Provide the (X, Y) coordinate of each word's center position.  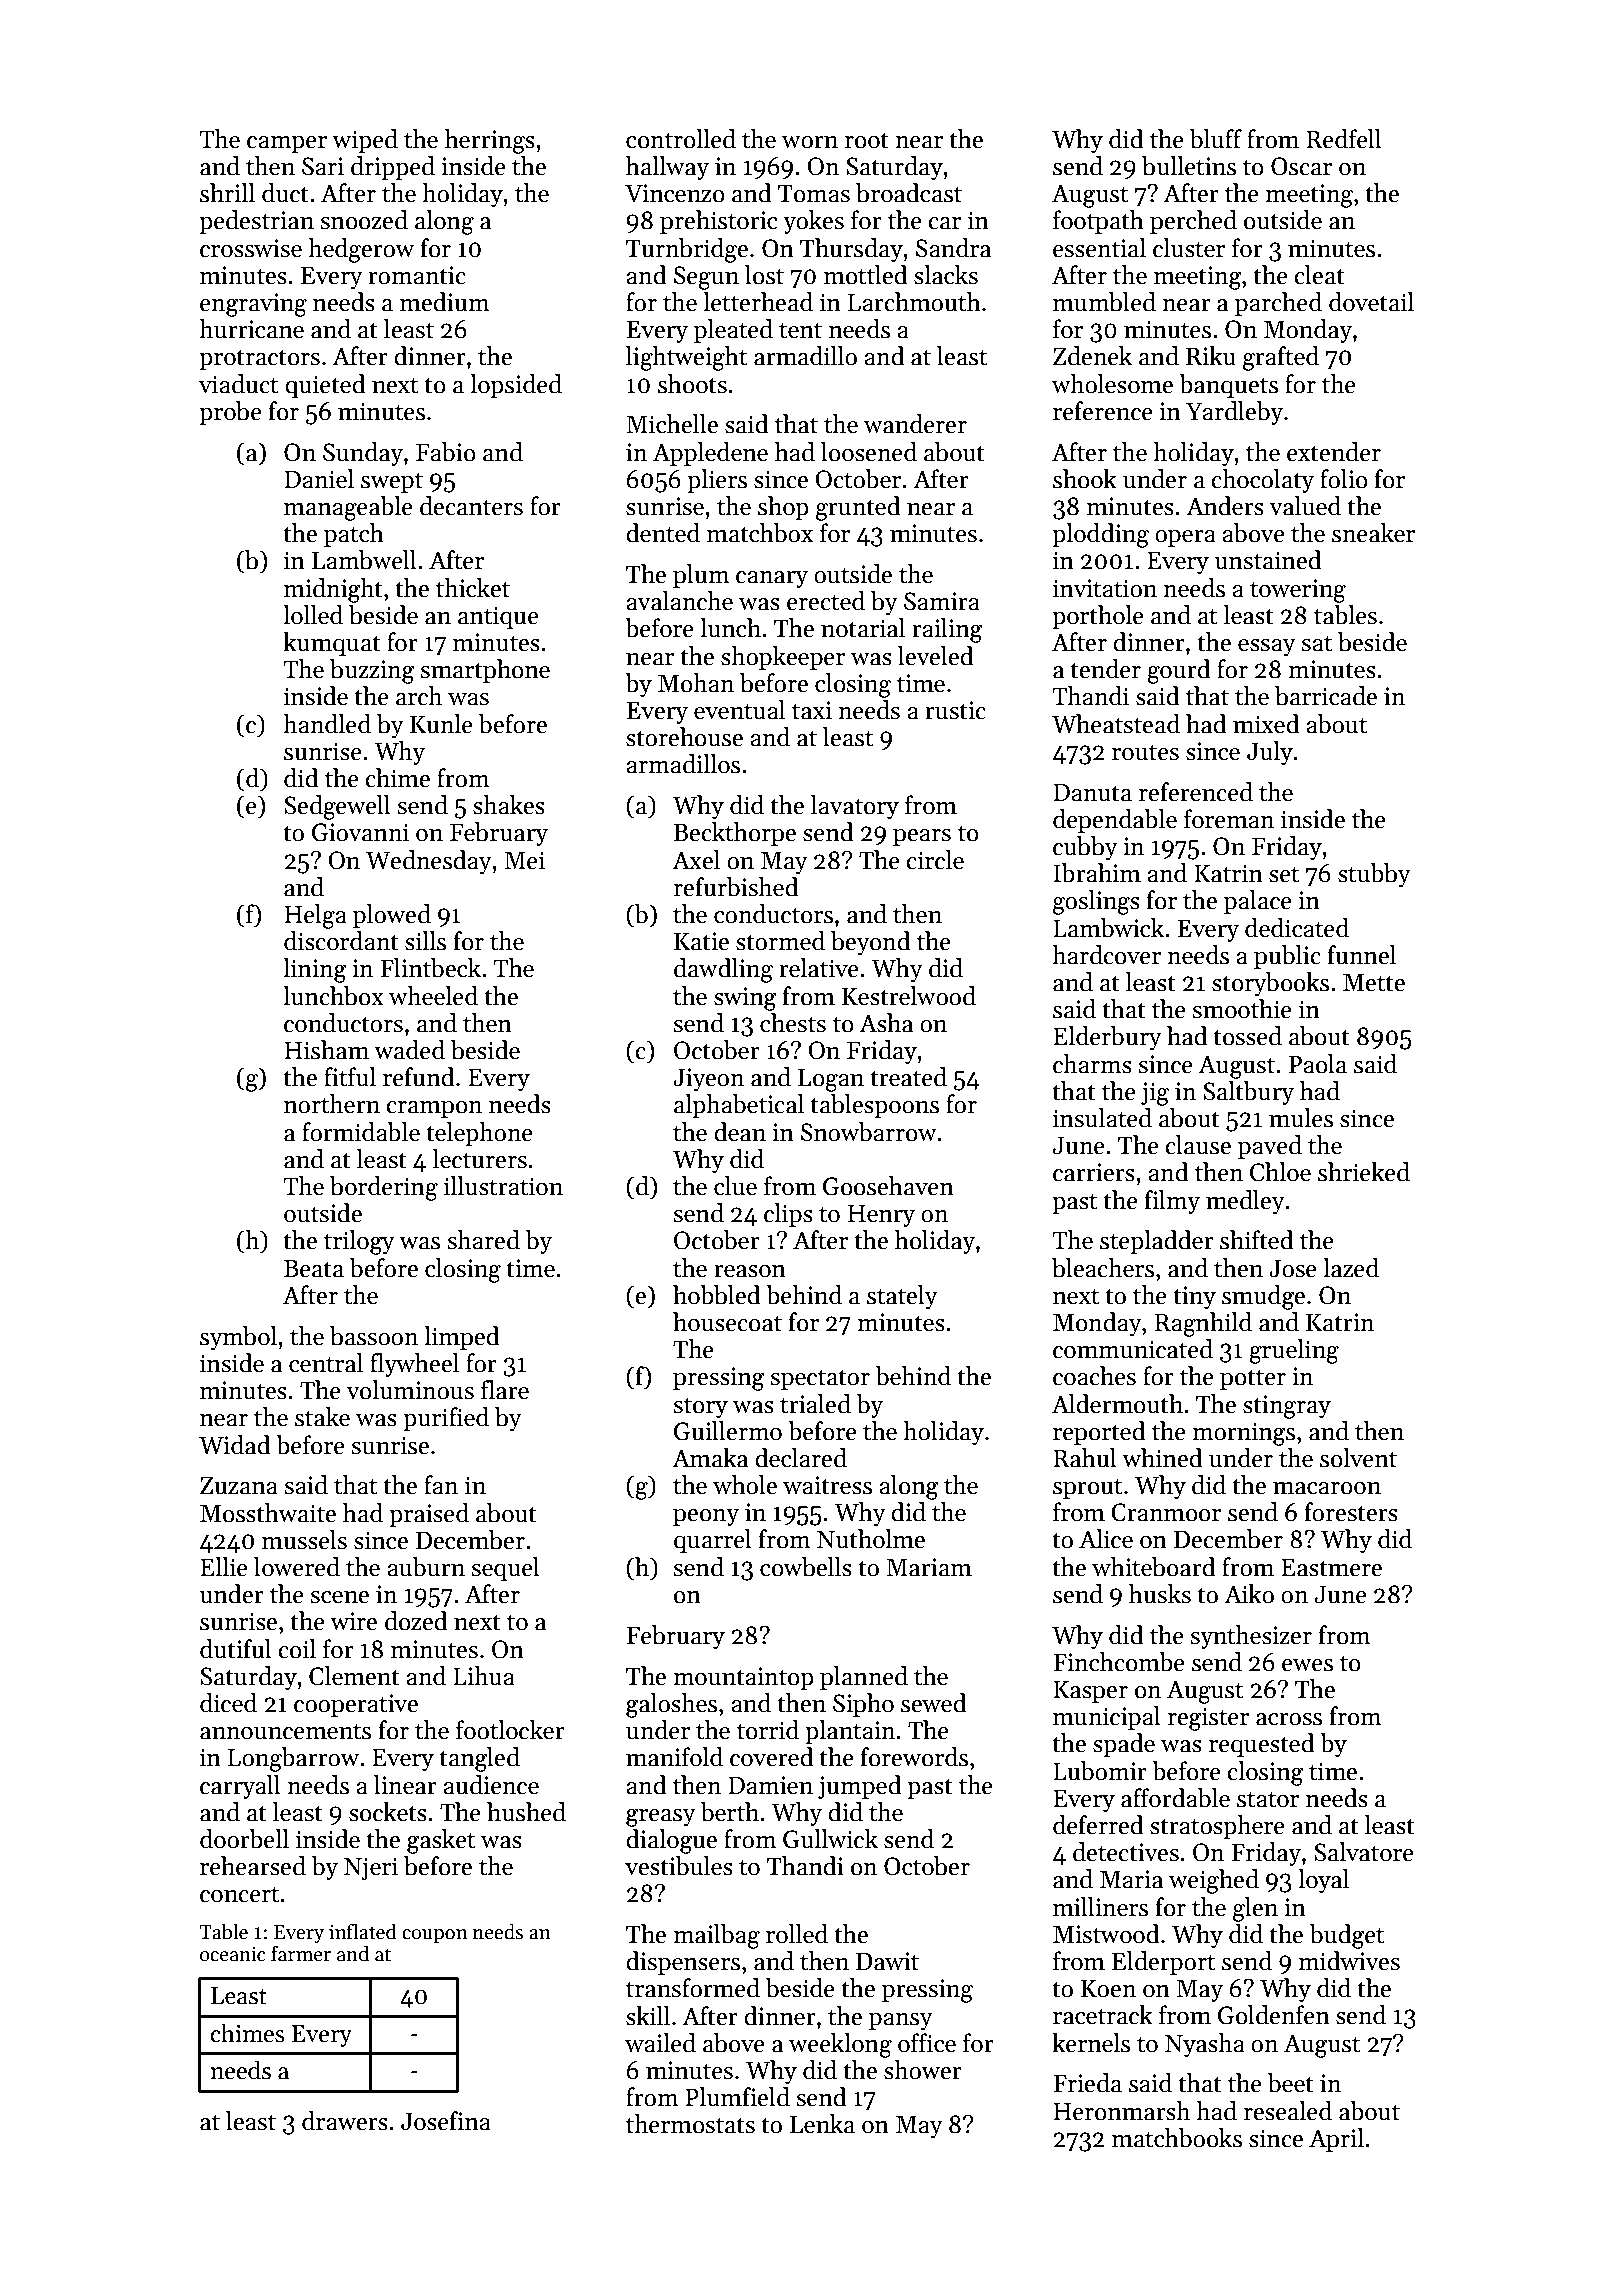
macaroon (1327, 1488)
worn (810, 142)
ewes (1307, 1665)
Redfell (1344, 139)
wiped (365, 141)
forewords (914, 1757)
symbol (238, 1338)
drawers (345, 2121)
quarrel (713, 1541)
